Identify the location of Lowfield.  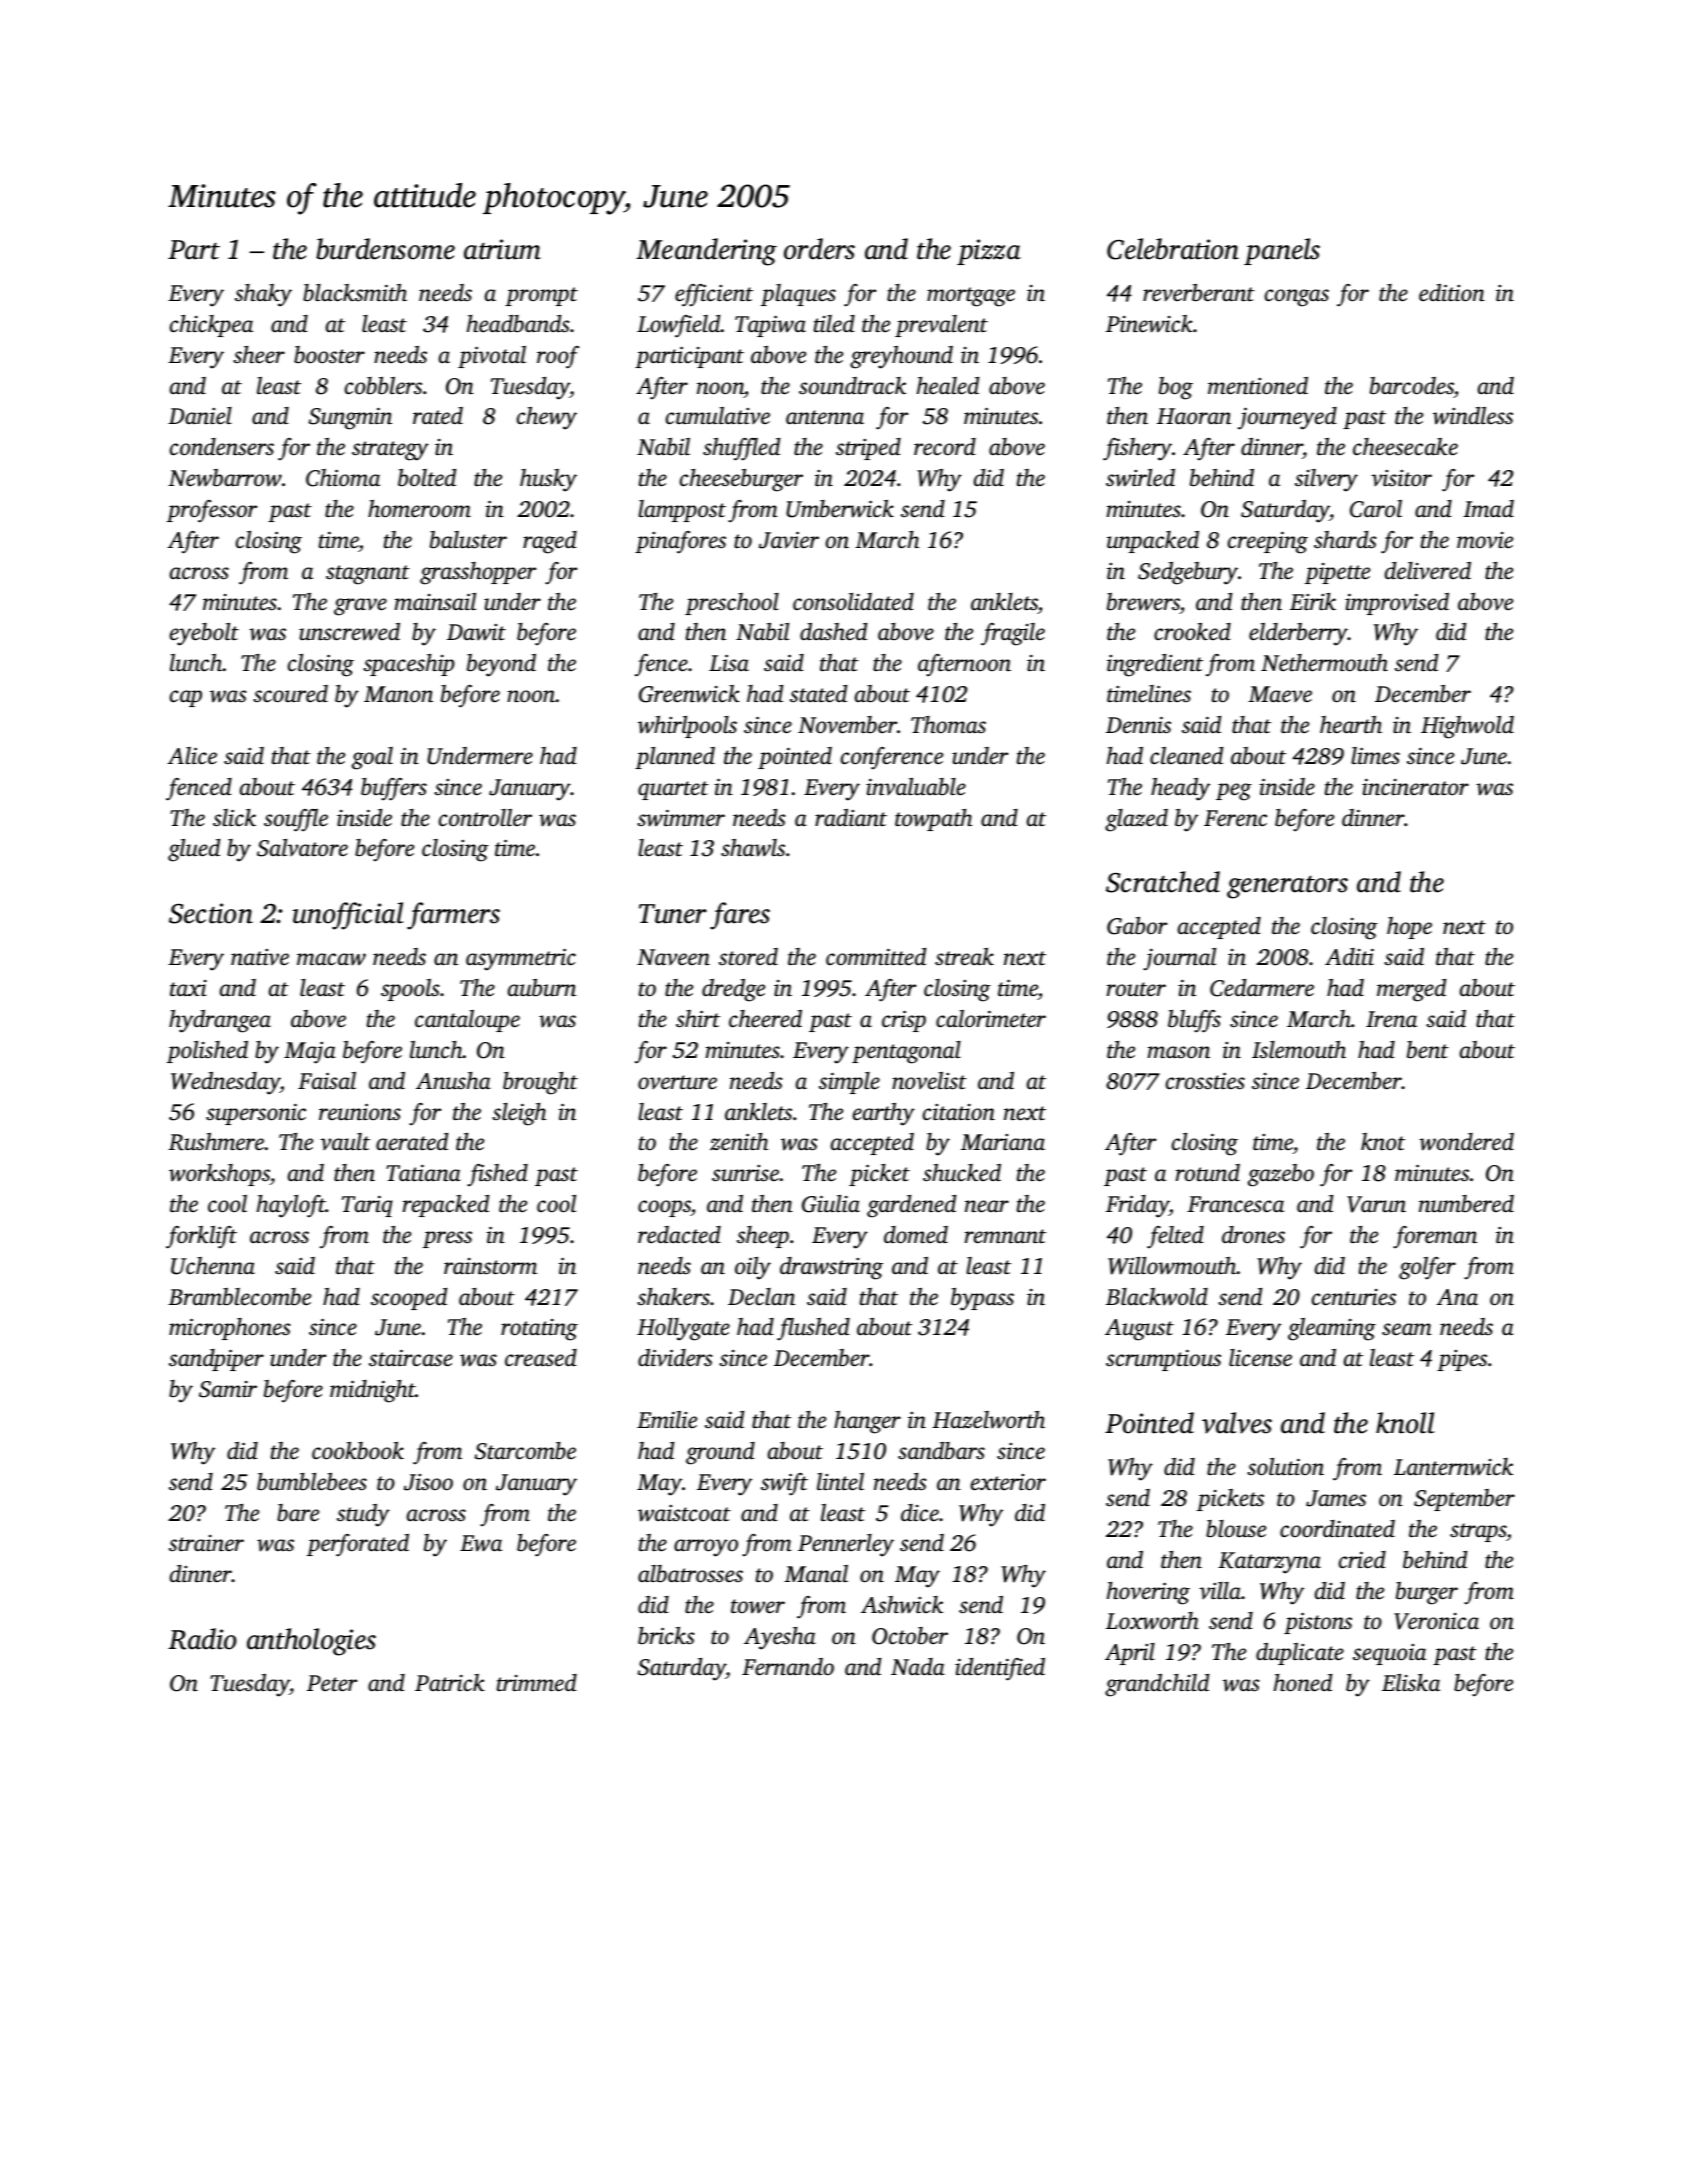
(679, 326).
